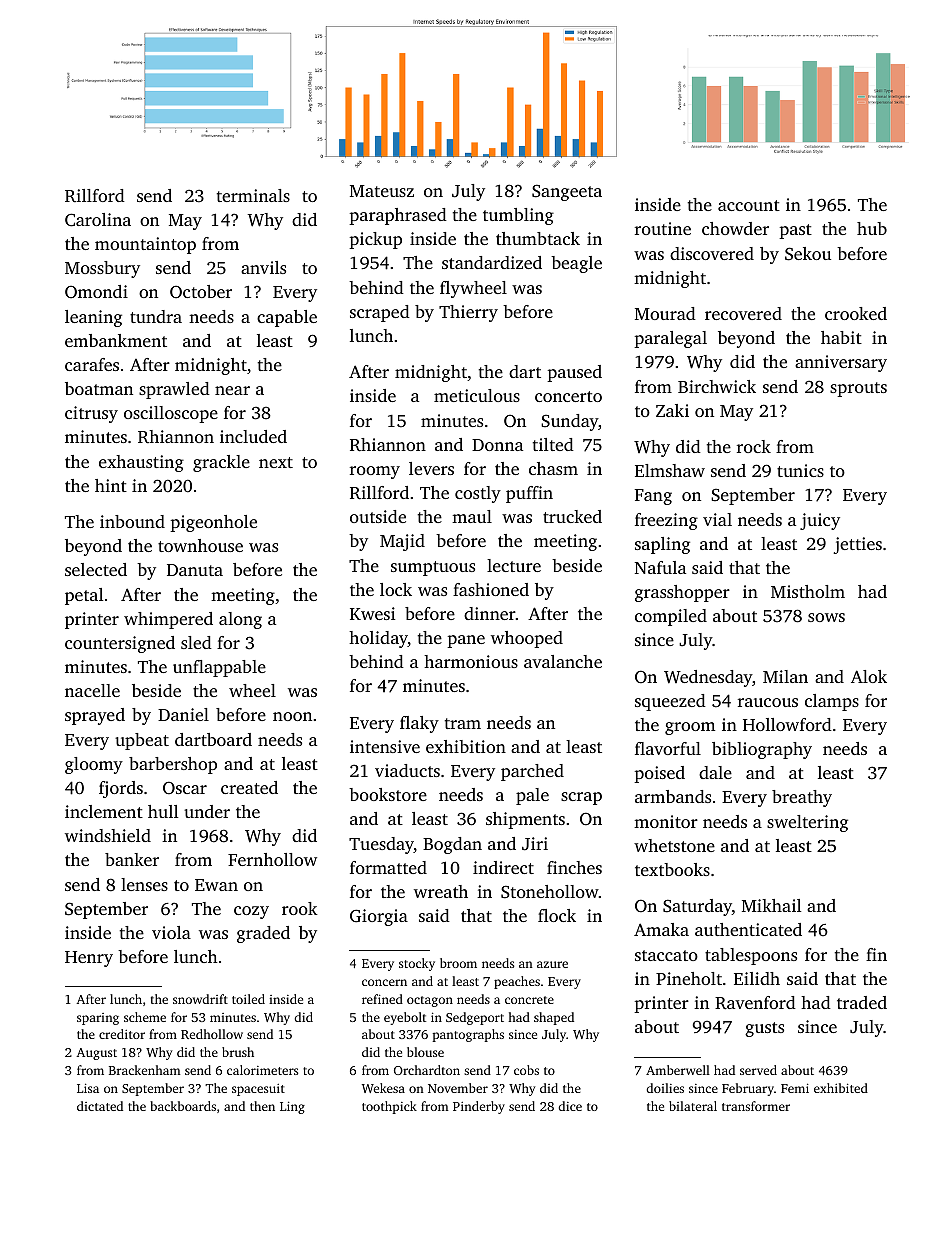  I want to click on pigeonhole, so click(213, 523).
